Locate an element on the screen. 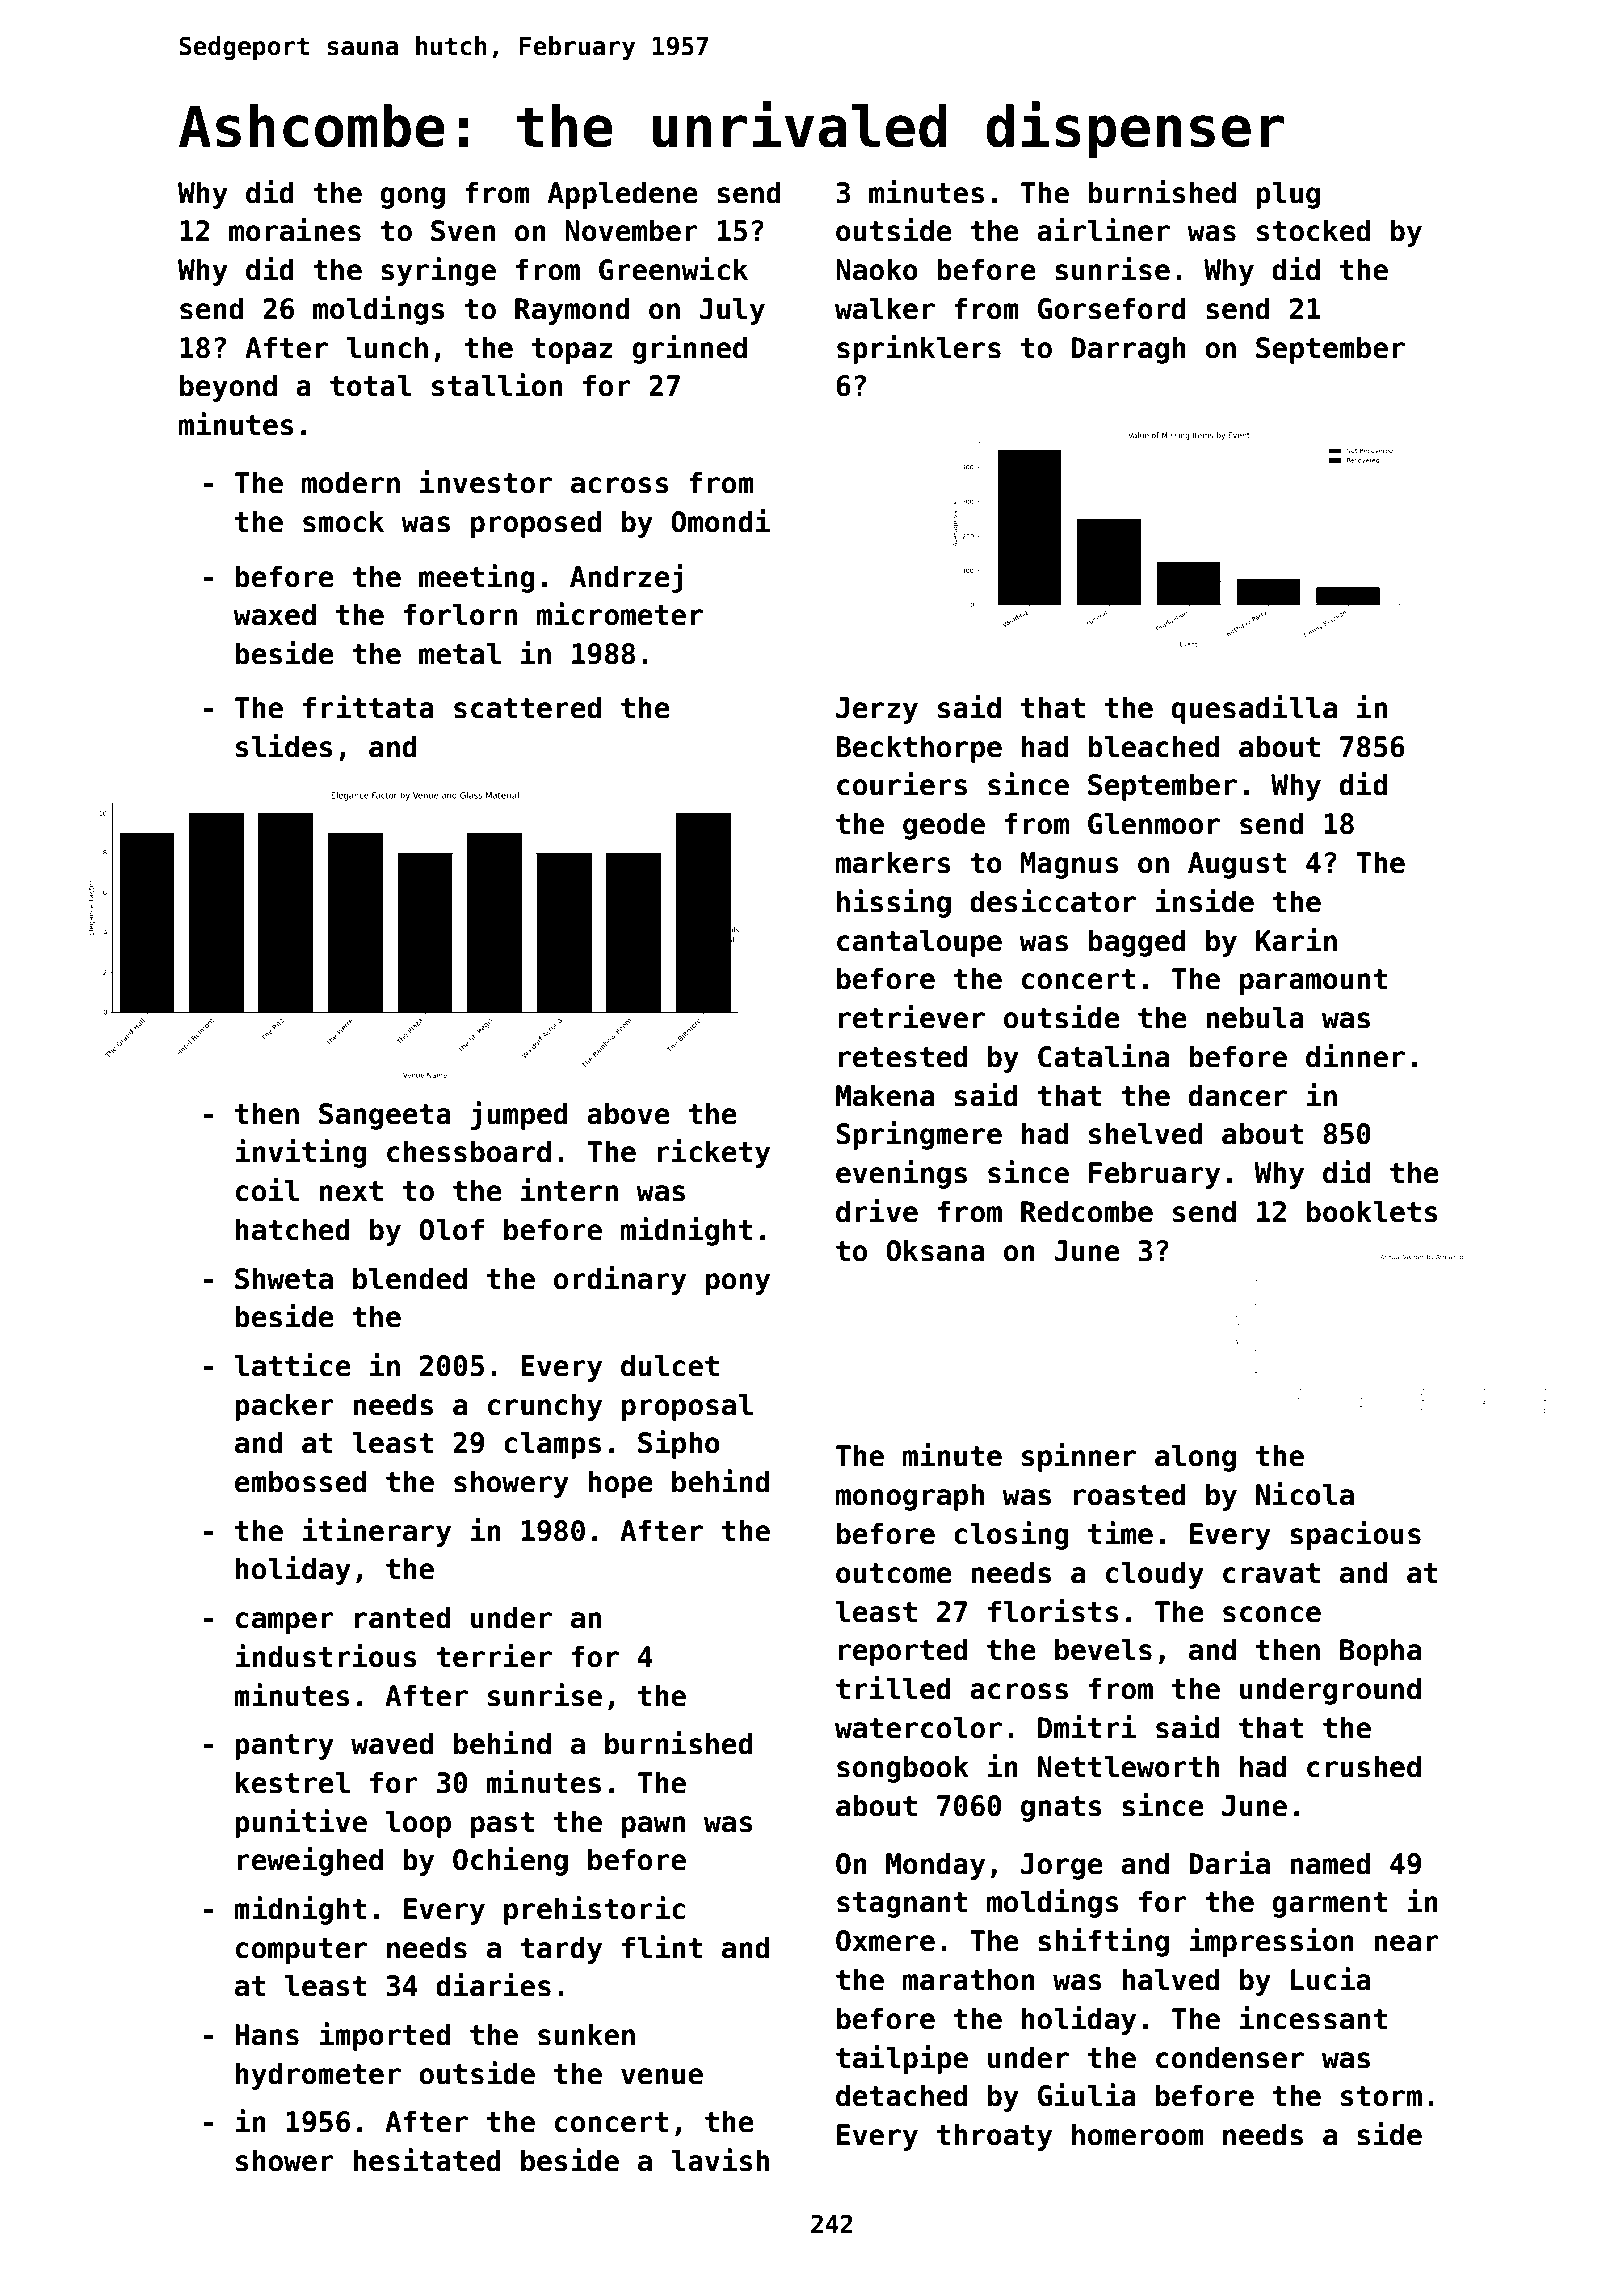 Image resolution: width=1620 pixels, height=2292 pixels. itinerary is located at coordinates (377, 1532).
